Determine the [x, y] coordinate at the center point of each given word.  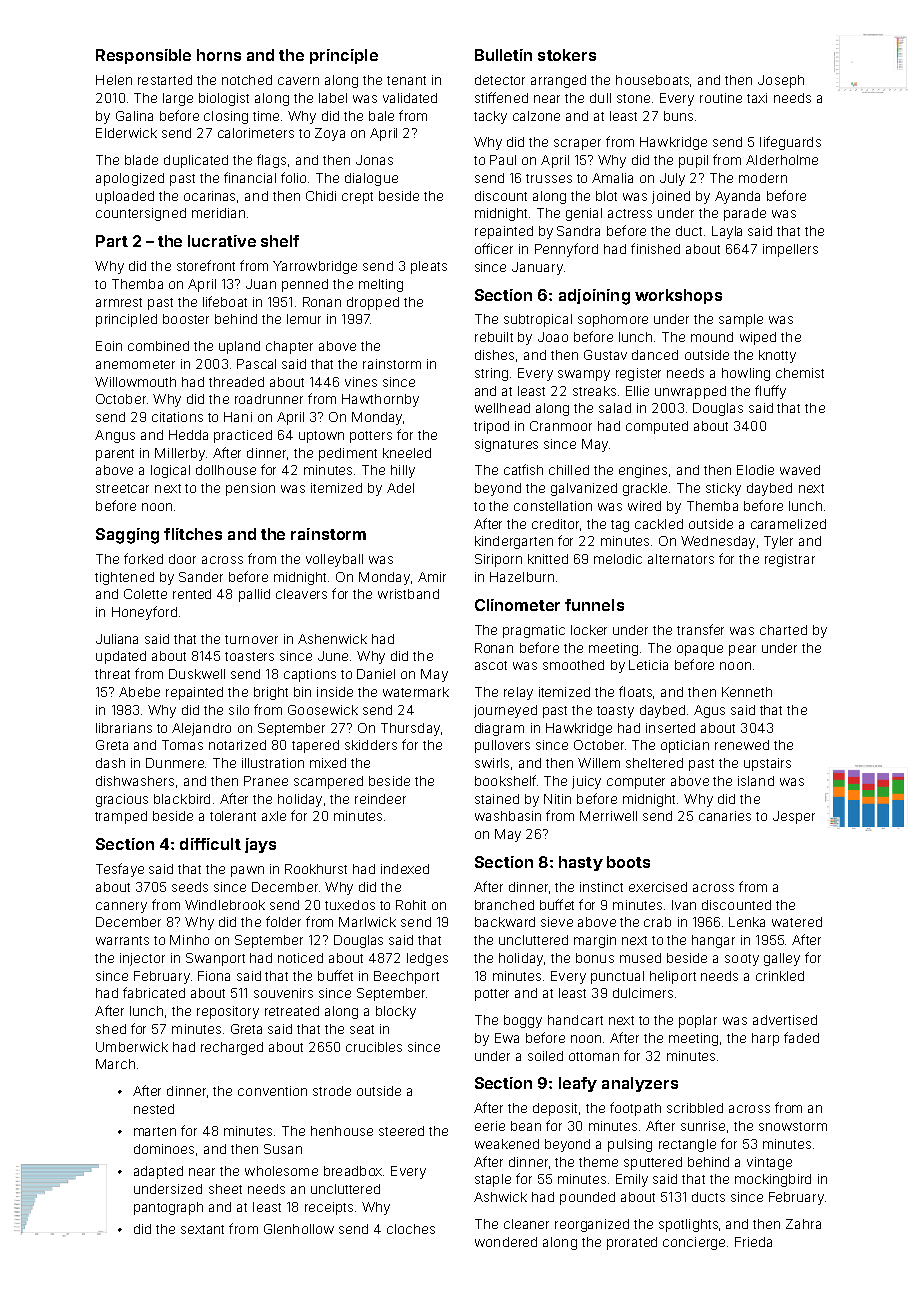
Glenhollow [299, 1229]
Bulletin [503, 55]
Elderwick [126, 133]
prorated [632, 1243]
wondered [506, 1242]
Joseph [781, 81]
